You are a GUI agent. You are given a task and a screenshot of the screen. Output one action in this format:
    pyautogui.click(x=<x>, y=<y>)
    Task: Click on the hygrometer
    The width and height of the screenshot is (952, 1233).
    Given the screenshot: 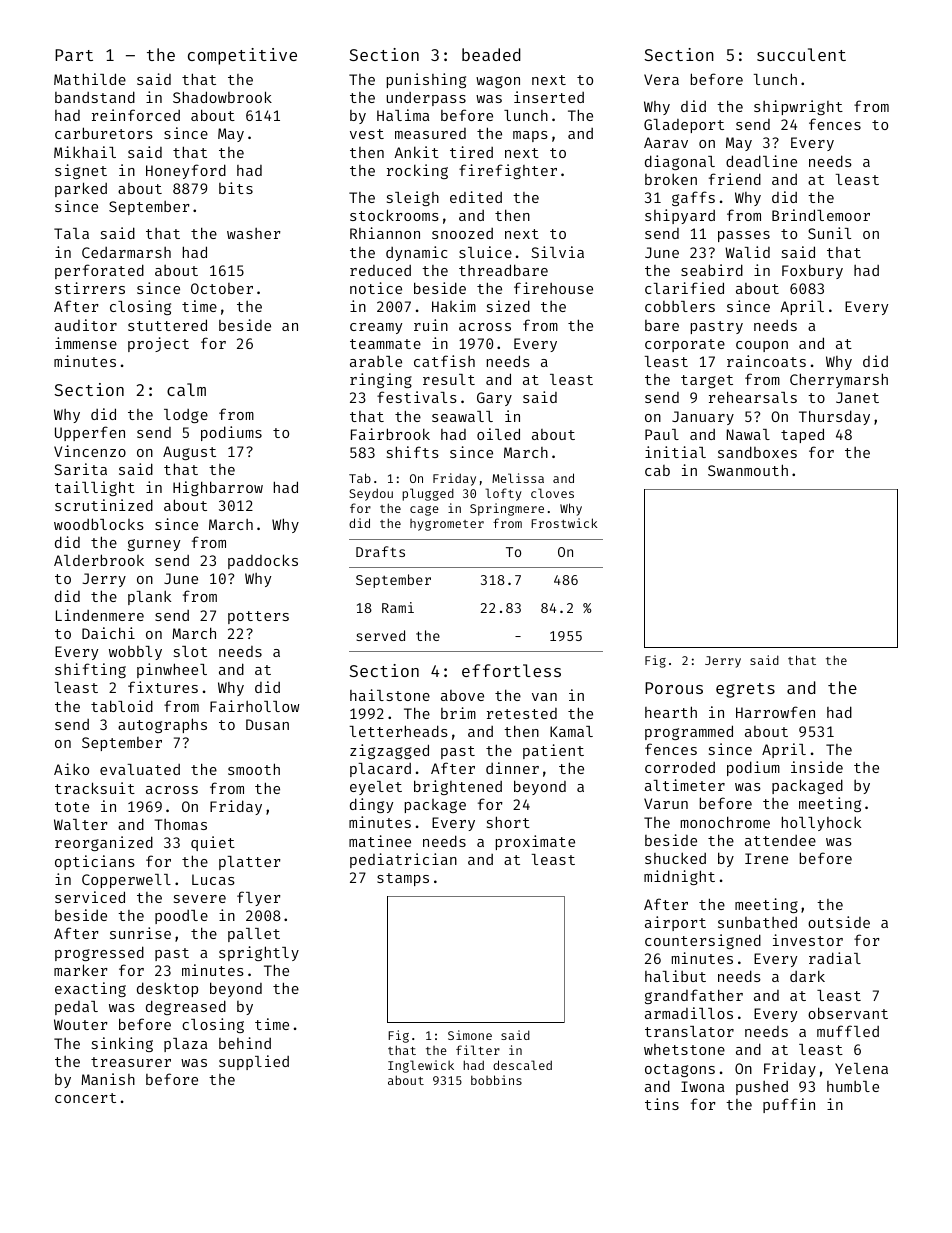 What is the action you would take?
    pyautogui.click(x=447, y=525)
